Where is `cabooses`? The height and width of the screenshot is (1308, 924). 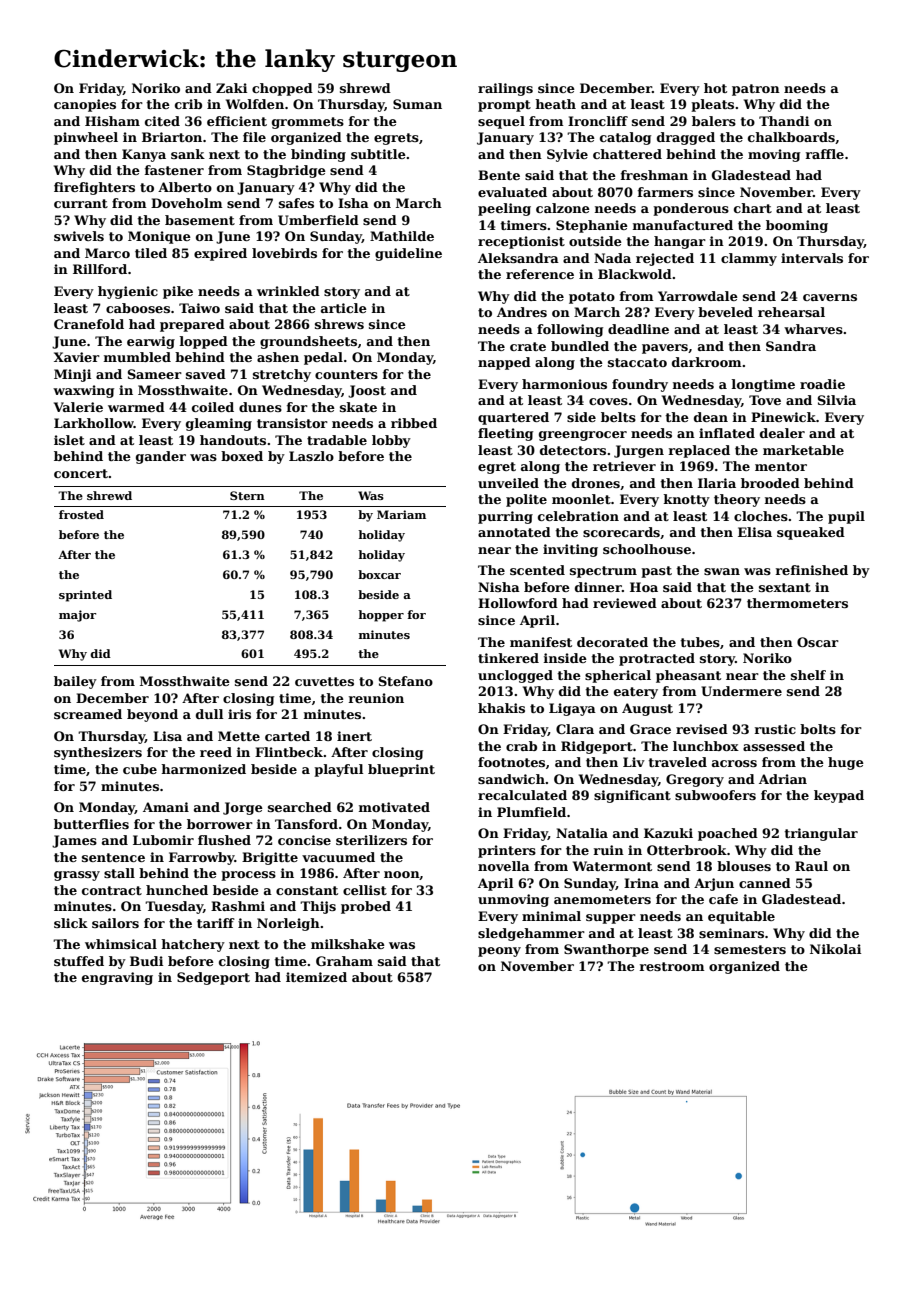
cabooses is located at coordinates (138, 308).
